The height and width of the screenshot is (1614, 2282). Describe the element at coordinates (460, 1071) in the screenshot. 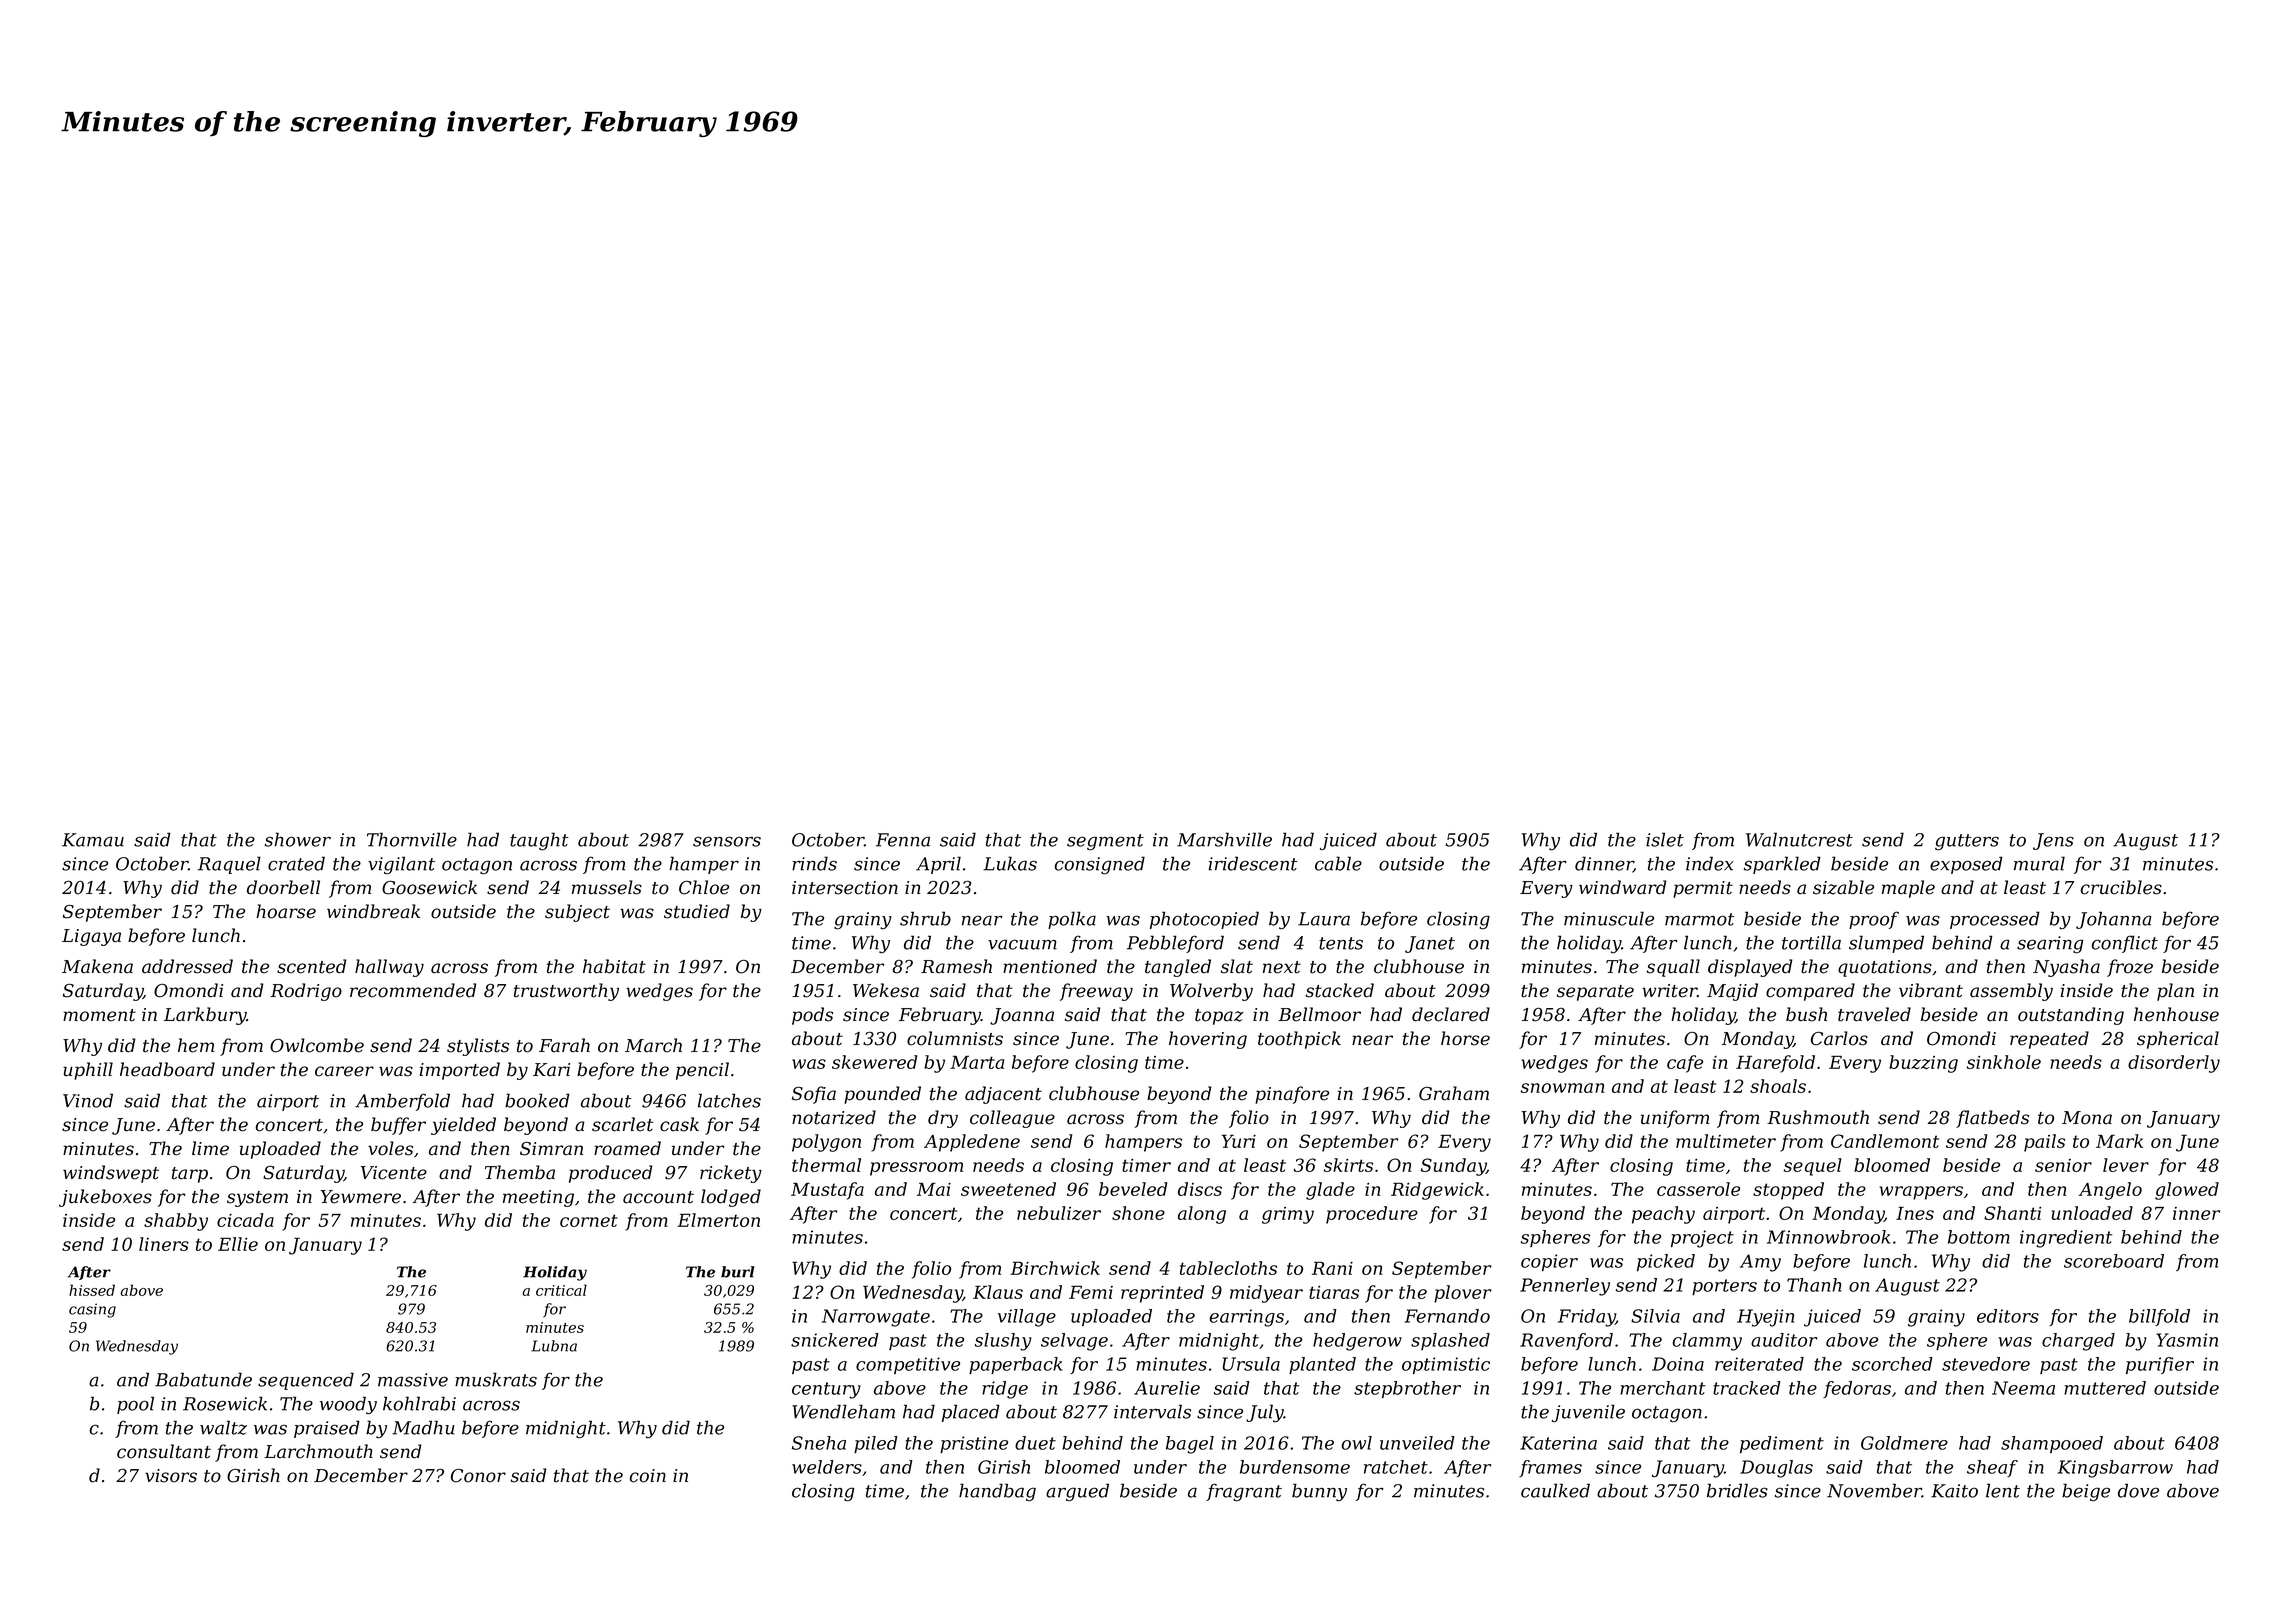

I see `imported` at that location.
